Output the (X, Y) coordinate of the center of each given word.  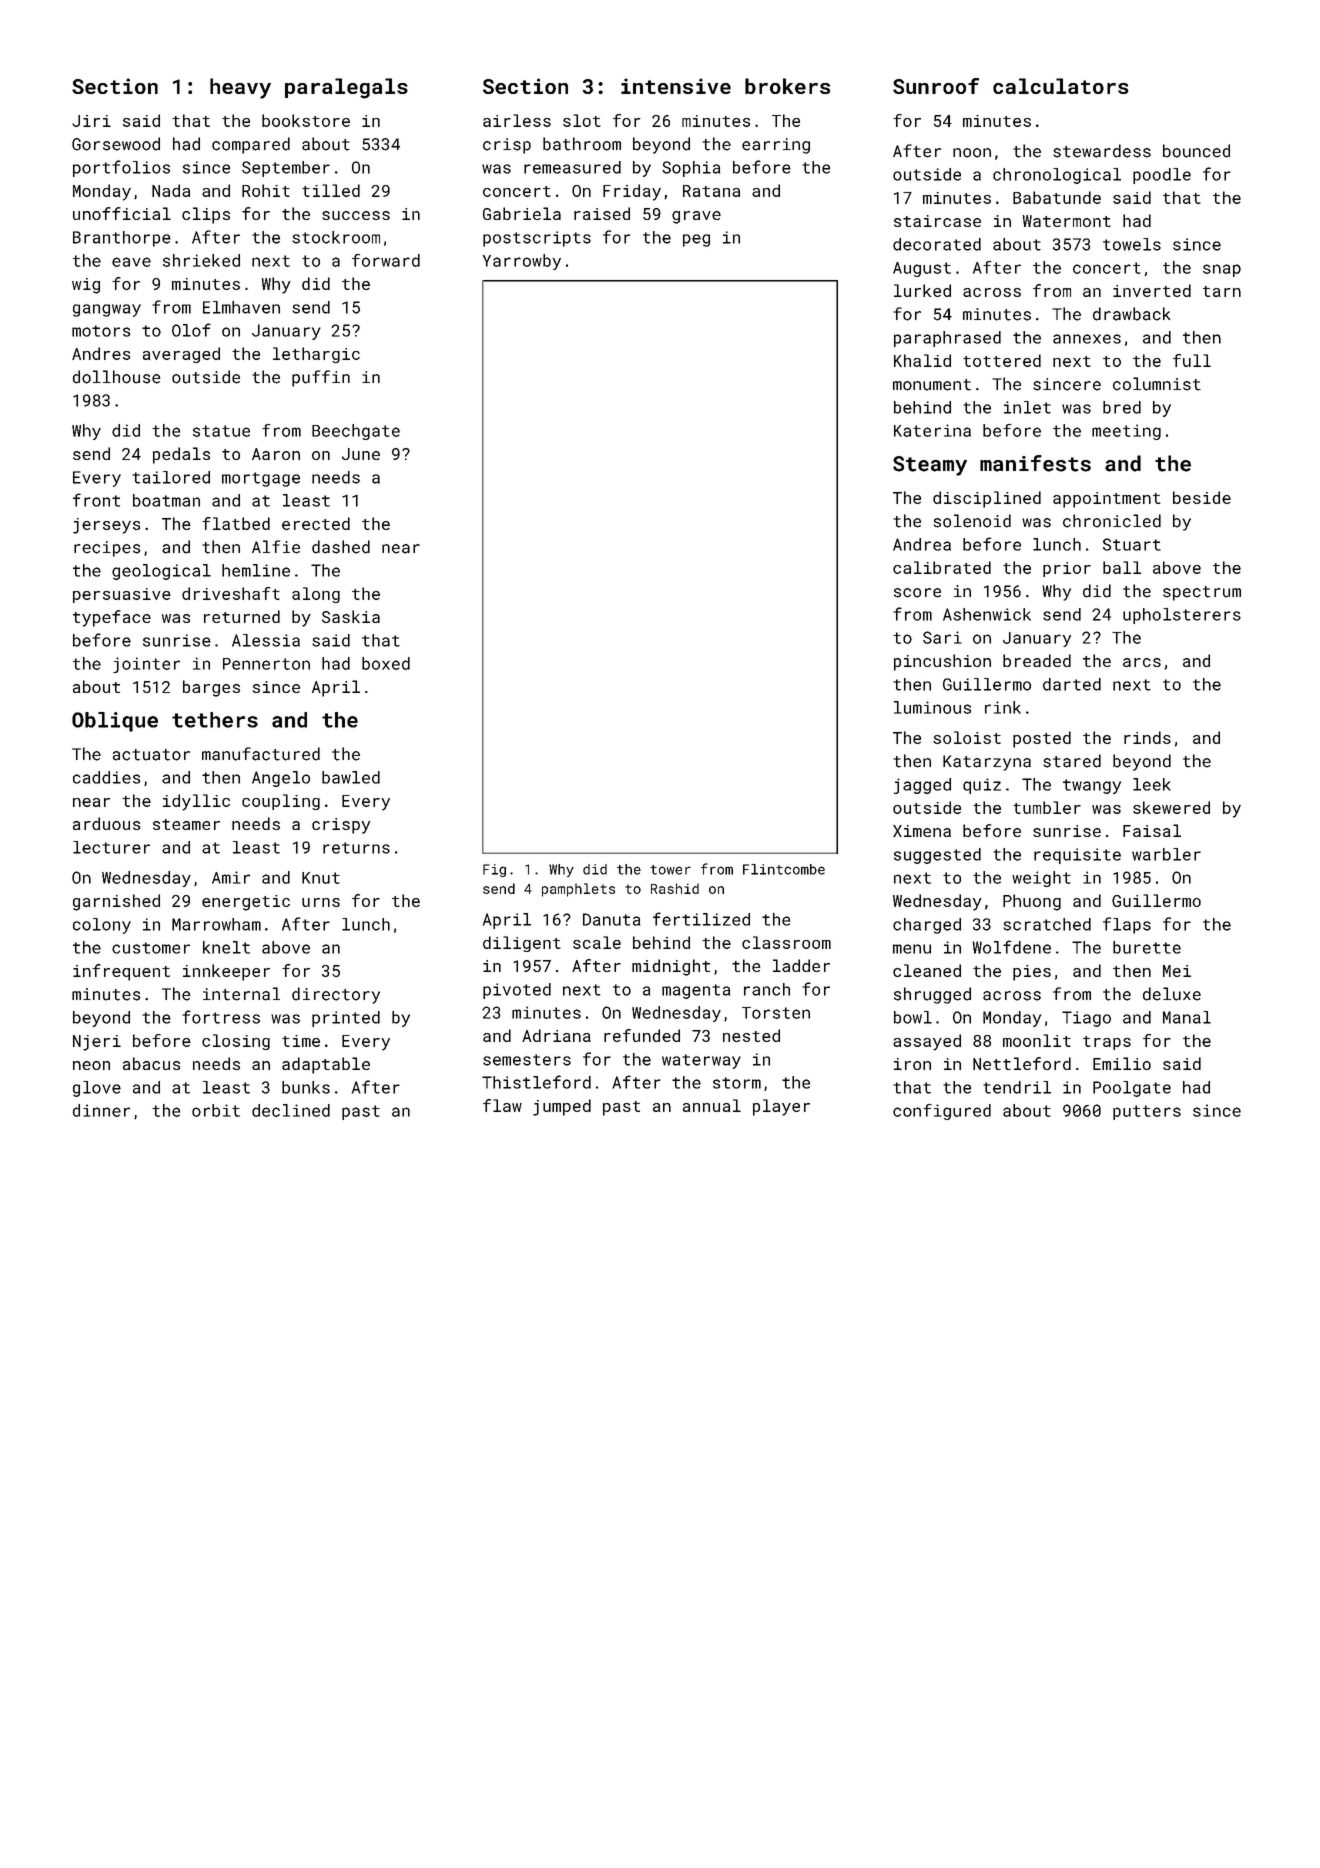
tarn (1222, 291)
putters (1147, 1112)
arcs (1142, 662)
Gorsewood (116, 144)
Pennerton (266, 664)
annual (712, 1105)
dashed (341, 547)
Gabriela (522, 213)
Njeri (97, 1043)
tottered (1002, 360)
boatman (166, 500)
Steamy (930, 466)
